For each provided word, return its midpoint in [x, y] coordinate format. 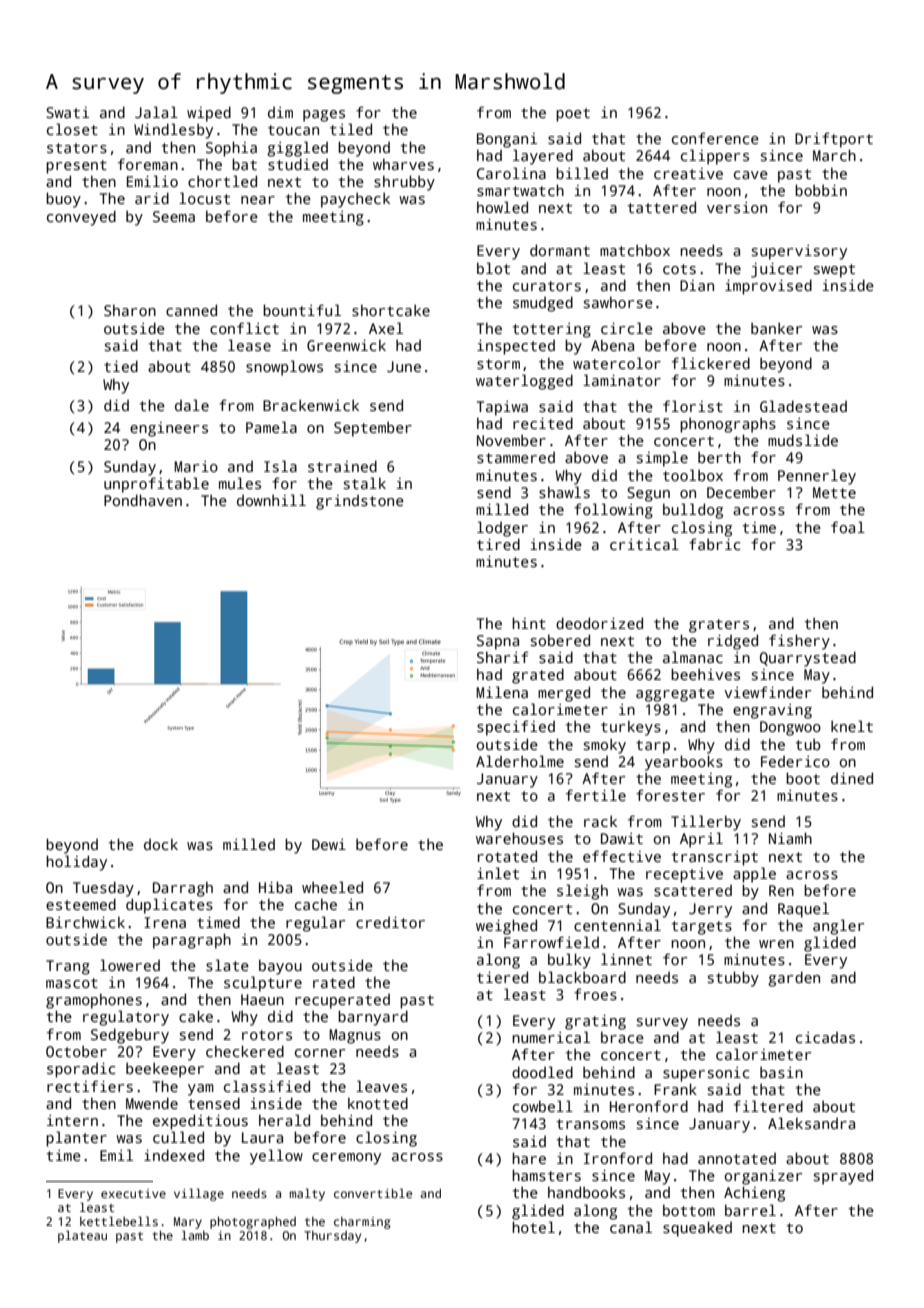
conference [715, 138]
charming [362, 1223]
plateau [82, 1236]
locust [204, 198]
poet [573, 115]
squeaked [697, 1229]
